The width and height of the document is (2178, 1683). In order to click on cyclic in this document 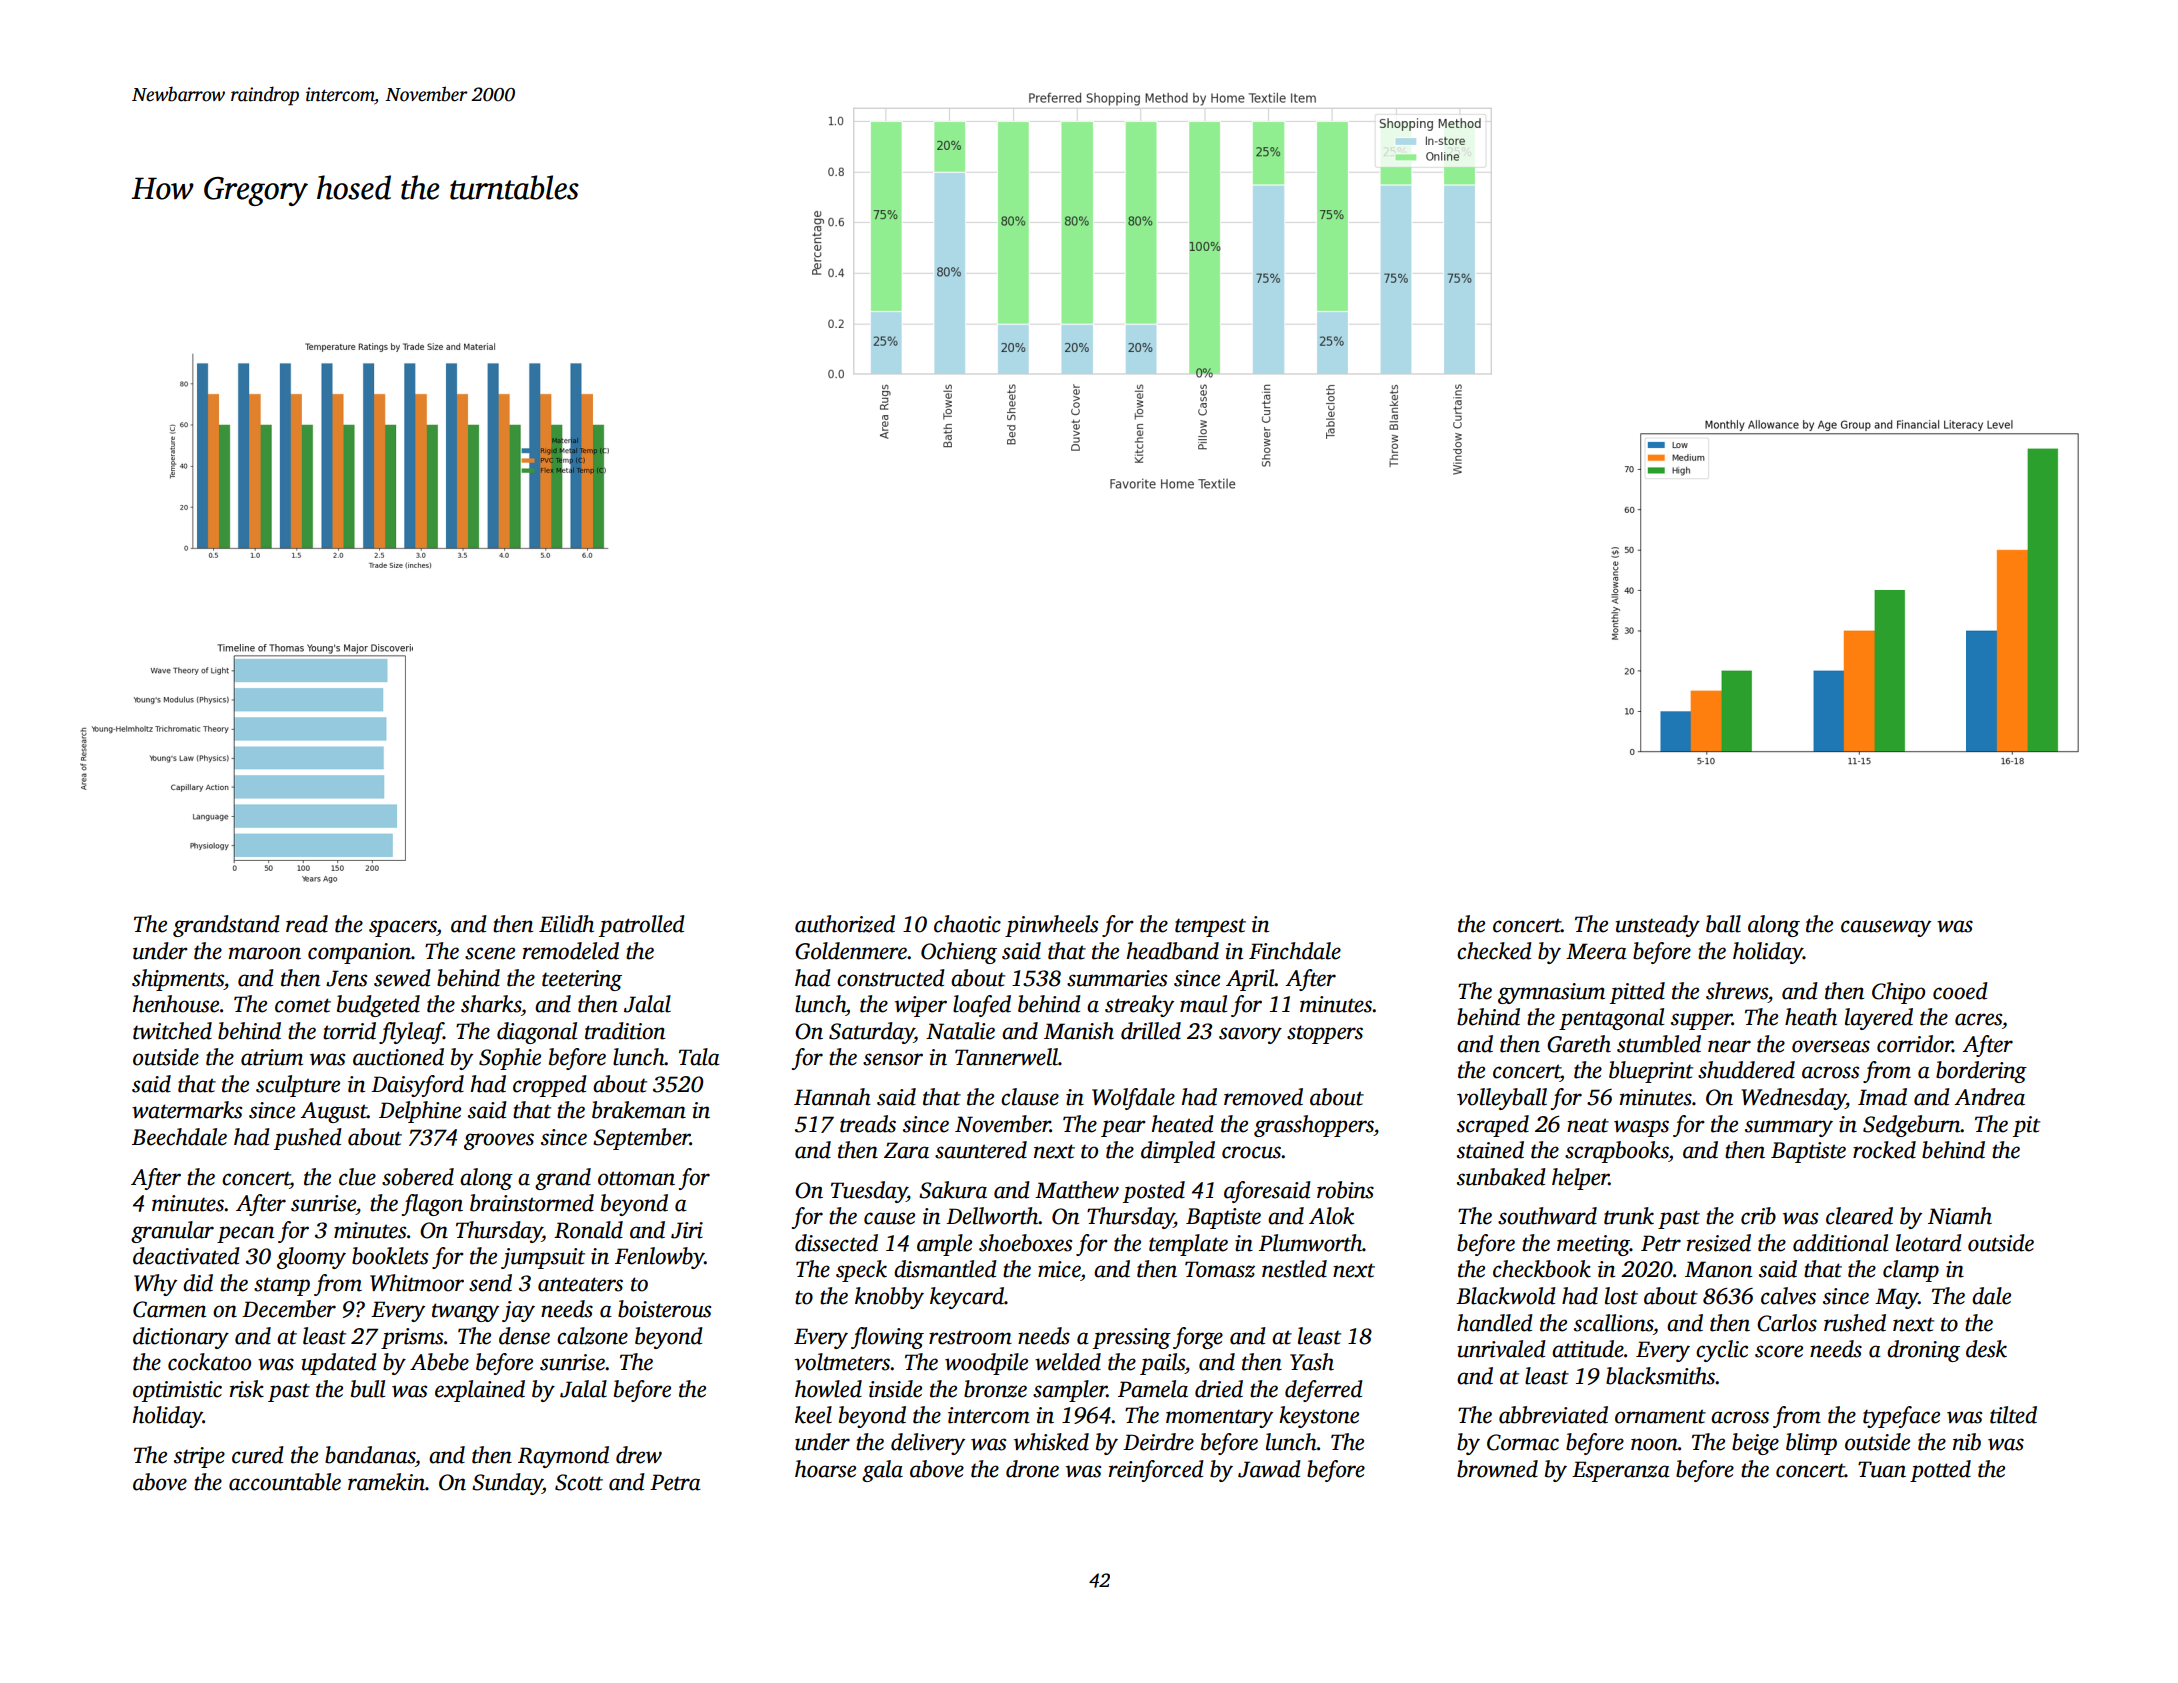, I will do `click(1722, 1351)`.
